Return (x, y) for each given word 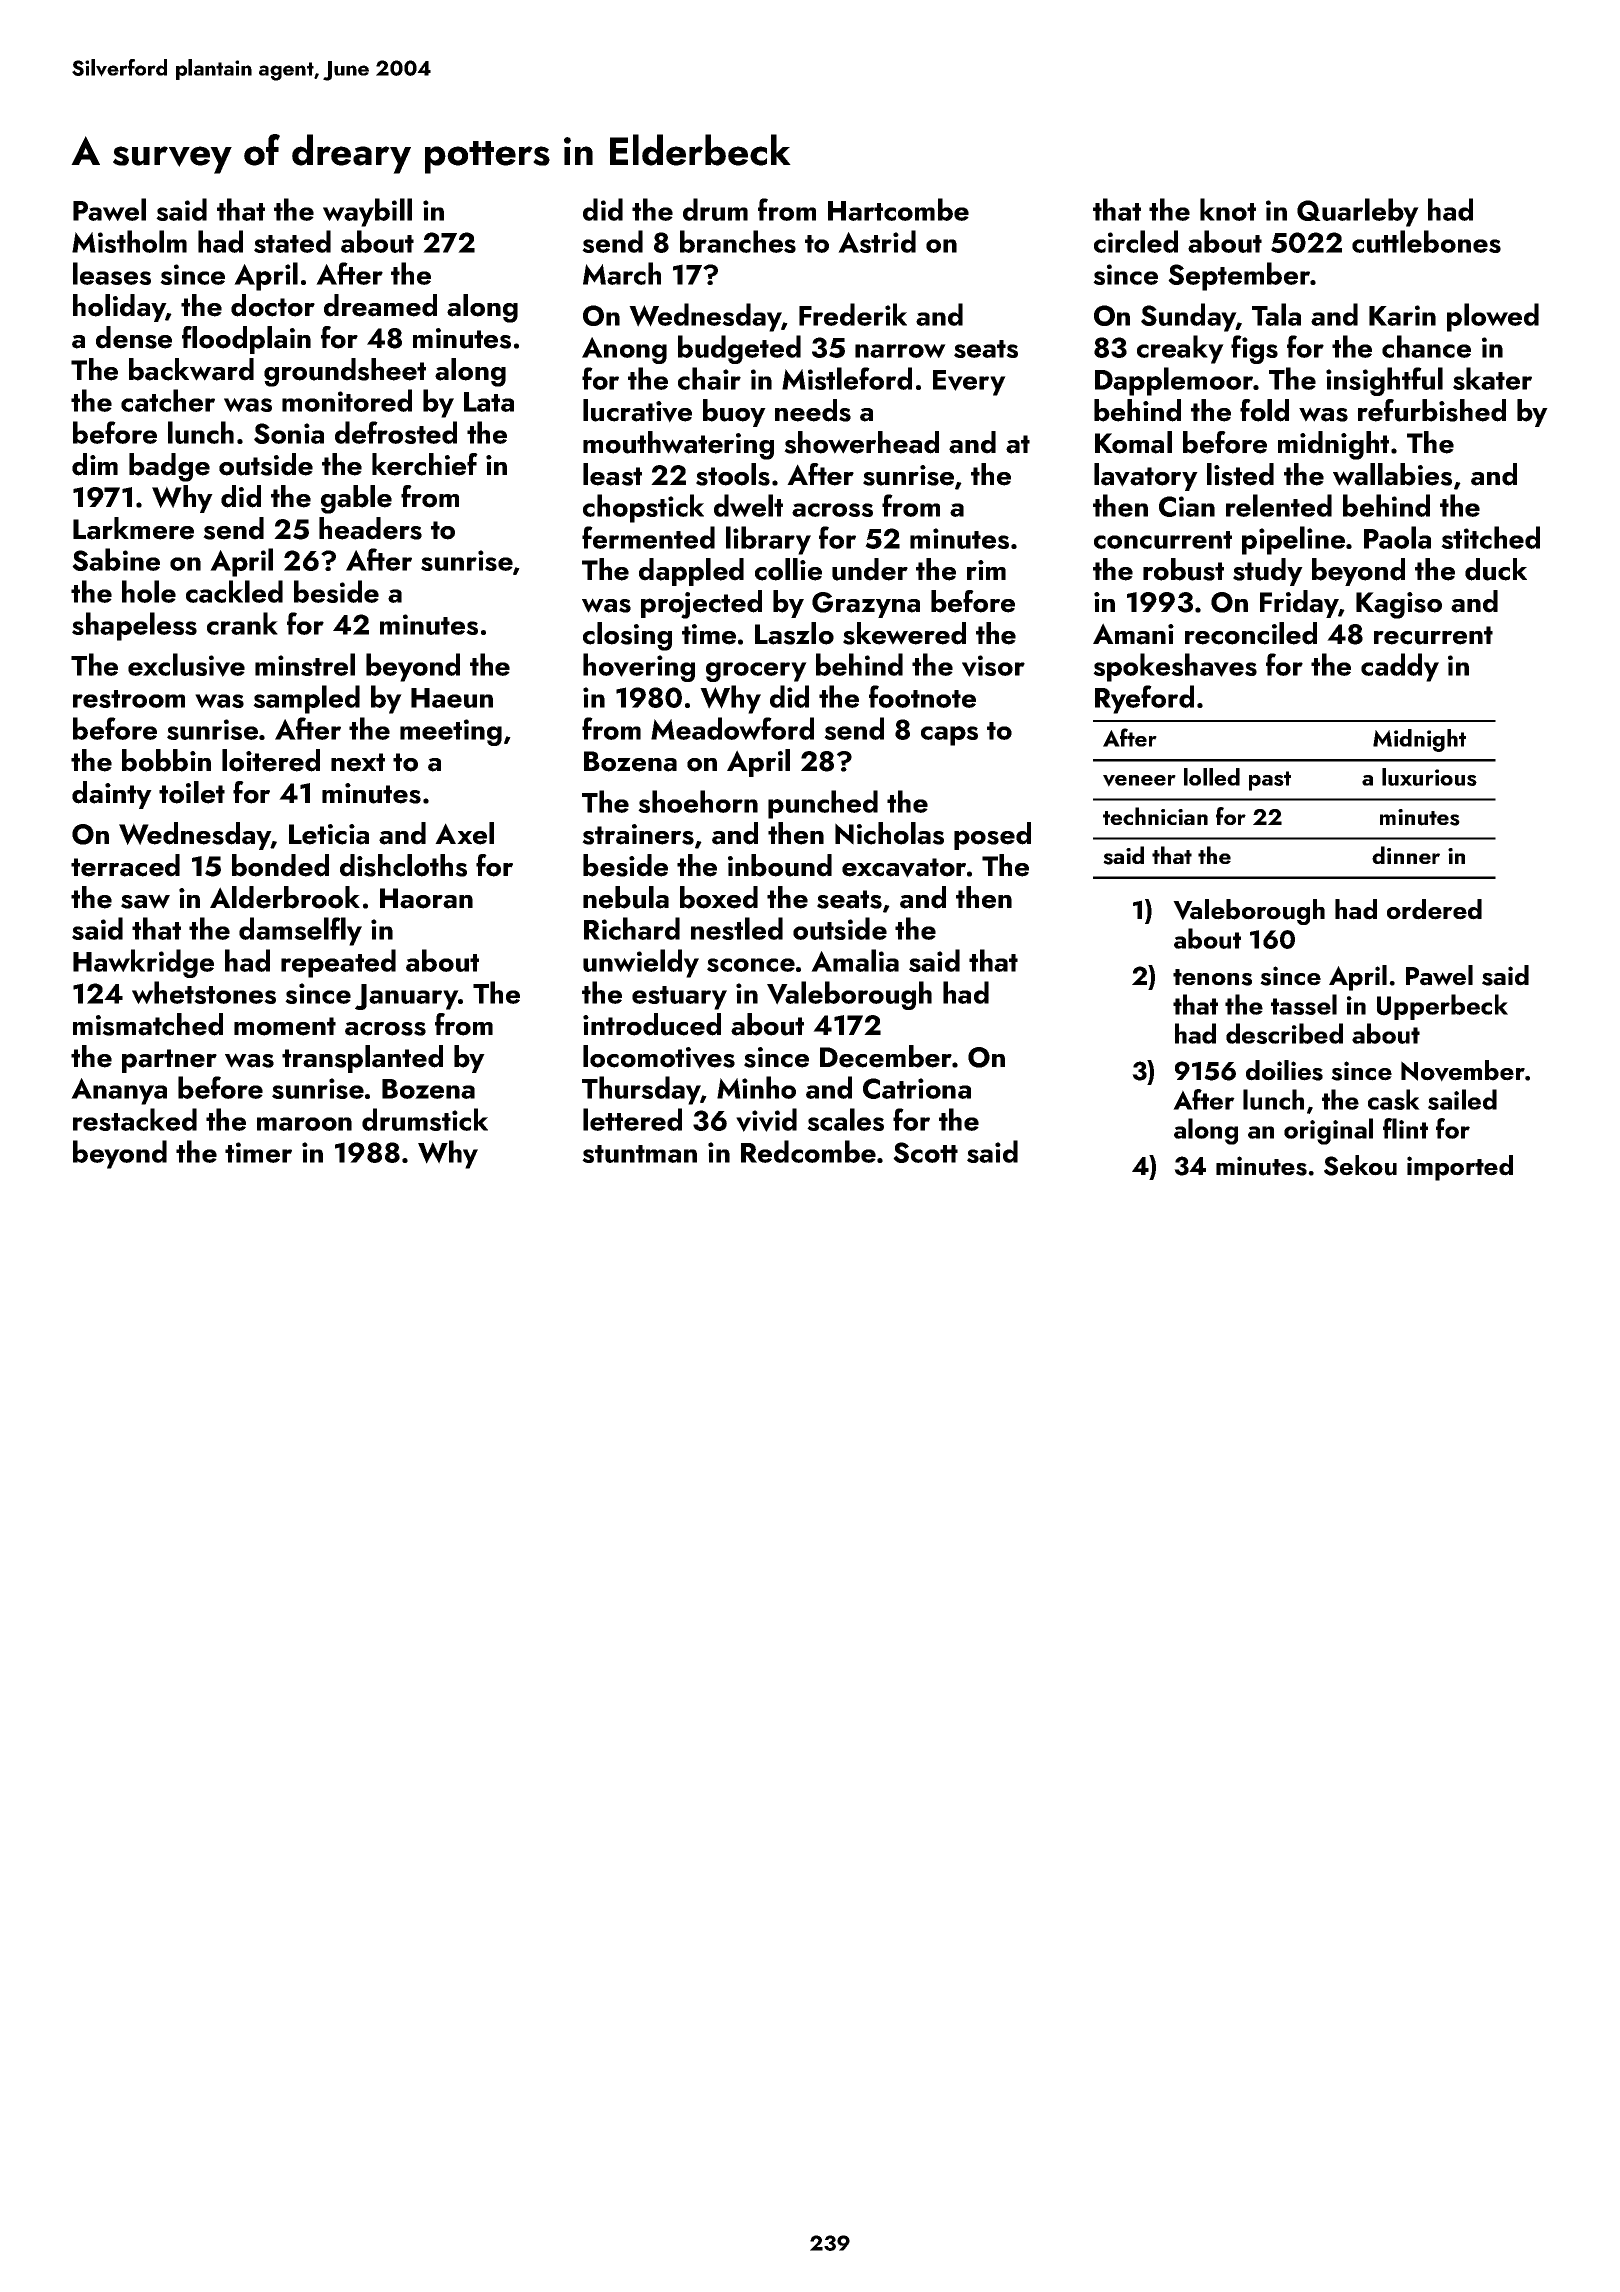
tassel (1304, 1004)
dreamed (380, 305)
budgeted (739, 349)
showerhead (861, 442)
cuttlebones (1426, 241)
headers (370, 528)
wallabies (1392, 474)
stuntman (639, 1154)
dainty (112, 795)
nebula (626, 897)
